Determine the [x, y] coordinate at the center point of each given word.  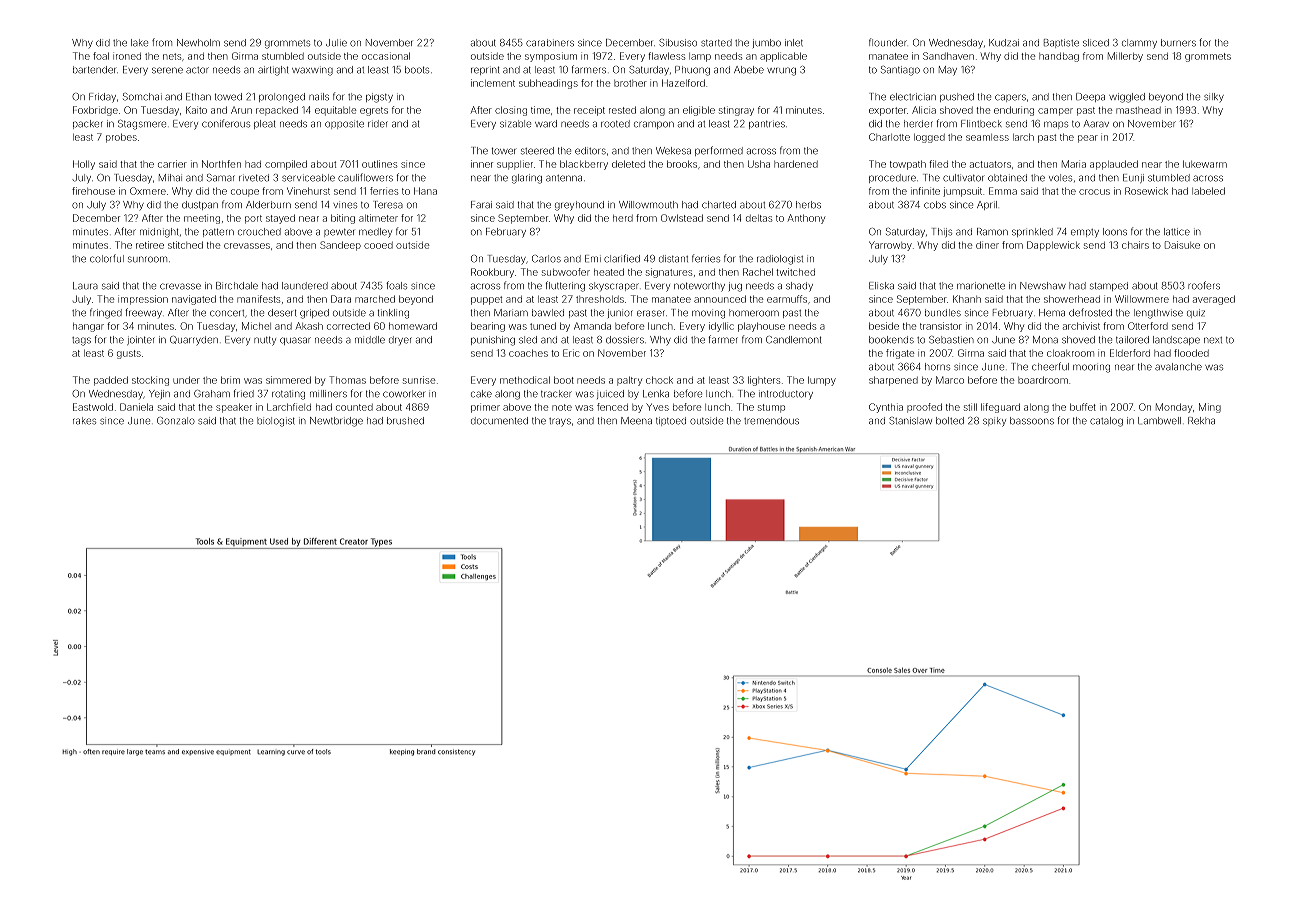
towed [228, 97]
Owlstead [682, 218]
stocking [150, 381]
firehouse [93, 191]
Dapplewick [1053, 246]
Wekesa [673, 151]
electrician [913, 97]
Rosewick [1146, 191]
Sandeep [340, 246]
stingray [736, 111]
